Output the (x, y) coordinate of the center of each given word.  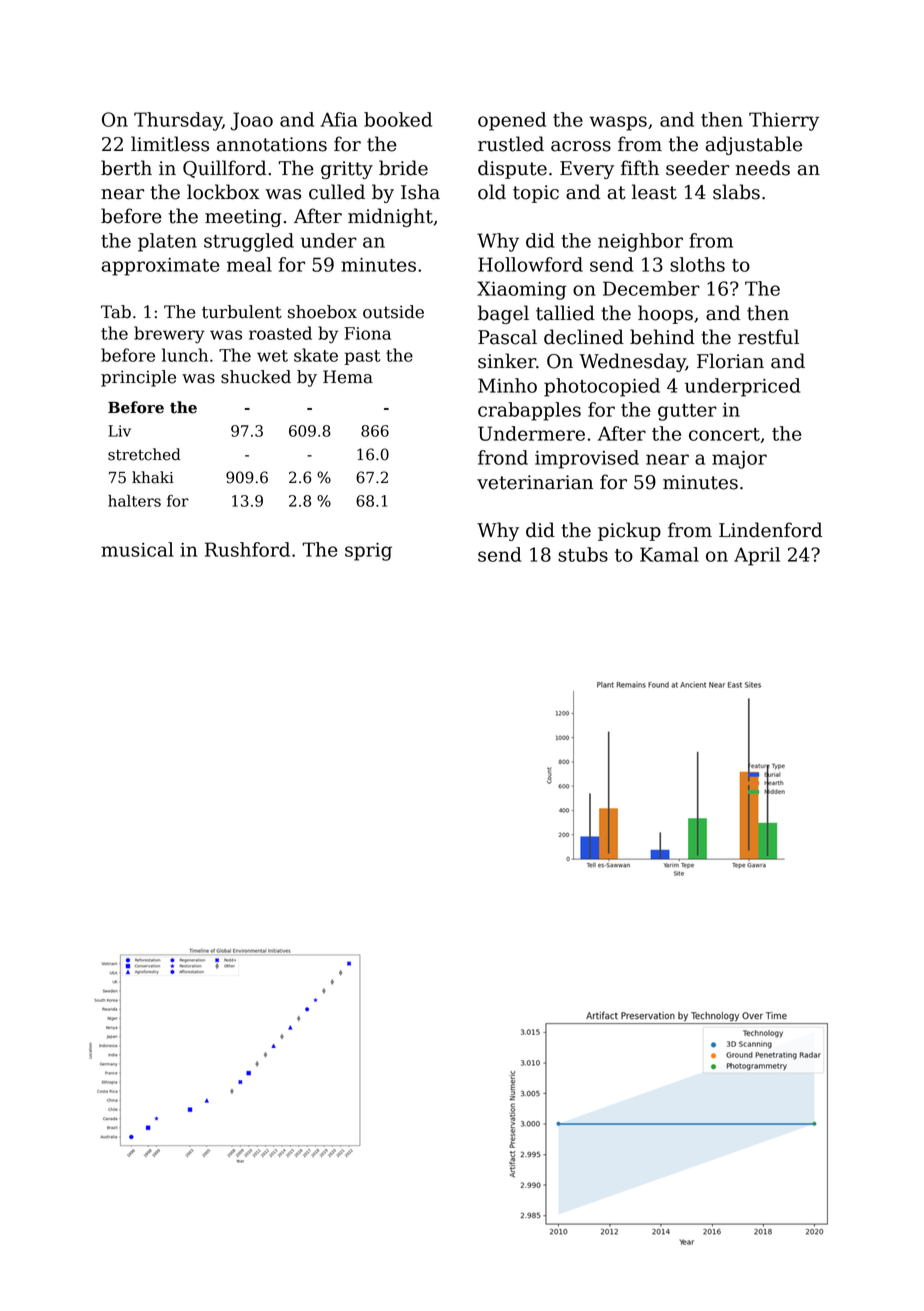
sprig (368, 552)
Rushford (247, 549)
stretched (144, 454)
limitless (170, 144)
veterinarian (535, 482)
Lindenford (770, 530)
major (739, 460)
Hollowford (530, 264)
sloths (697, 264)
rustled (511, 144)
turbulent (242, 312)
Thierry (784, 121)
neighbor (640, 242)
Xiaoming (521, 290)
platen (167, 242)
